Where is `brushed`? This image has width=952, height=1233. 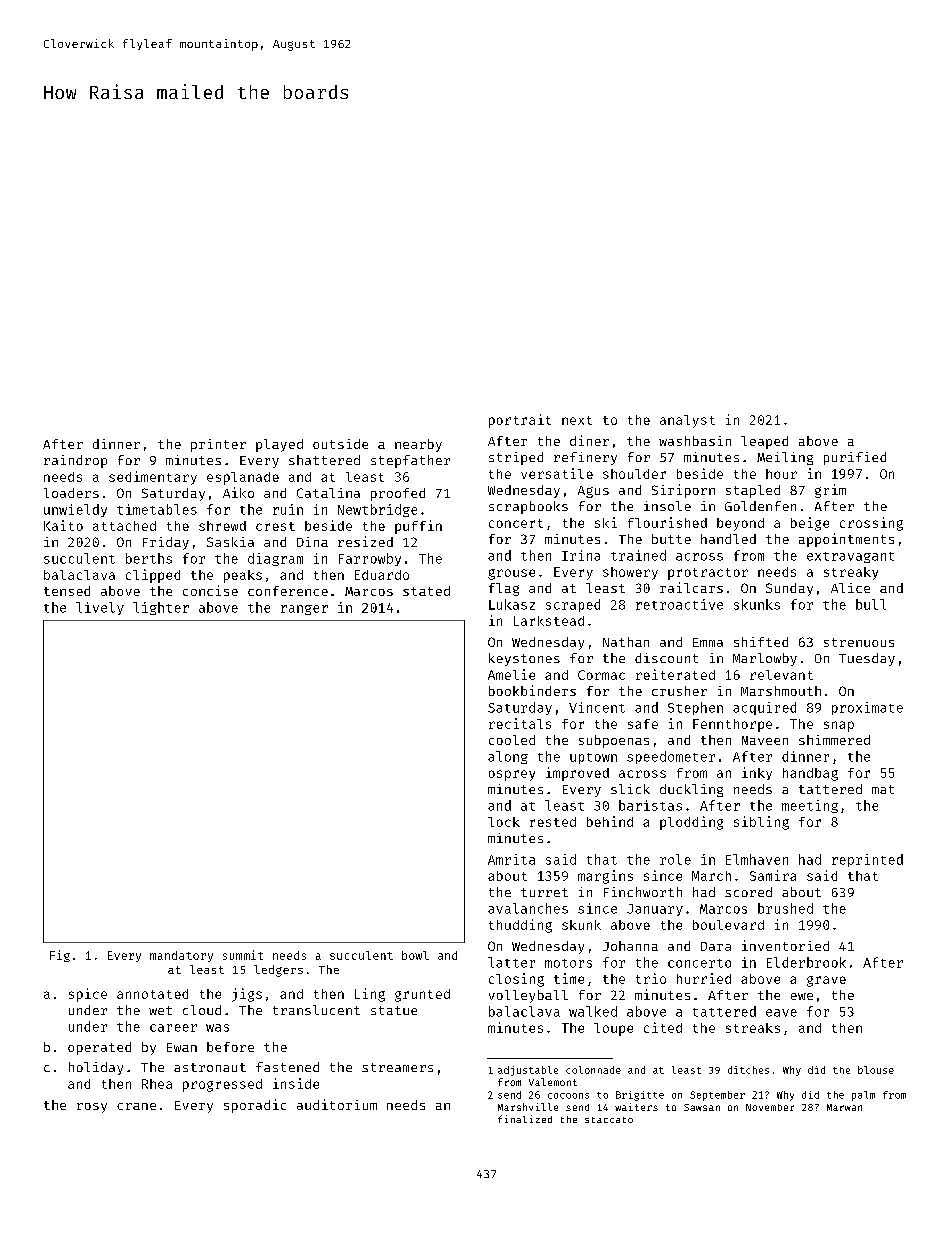
brushed is located at coordinates (785, 908).
